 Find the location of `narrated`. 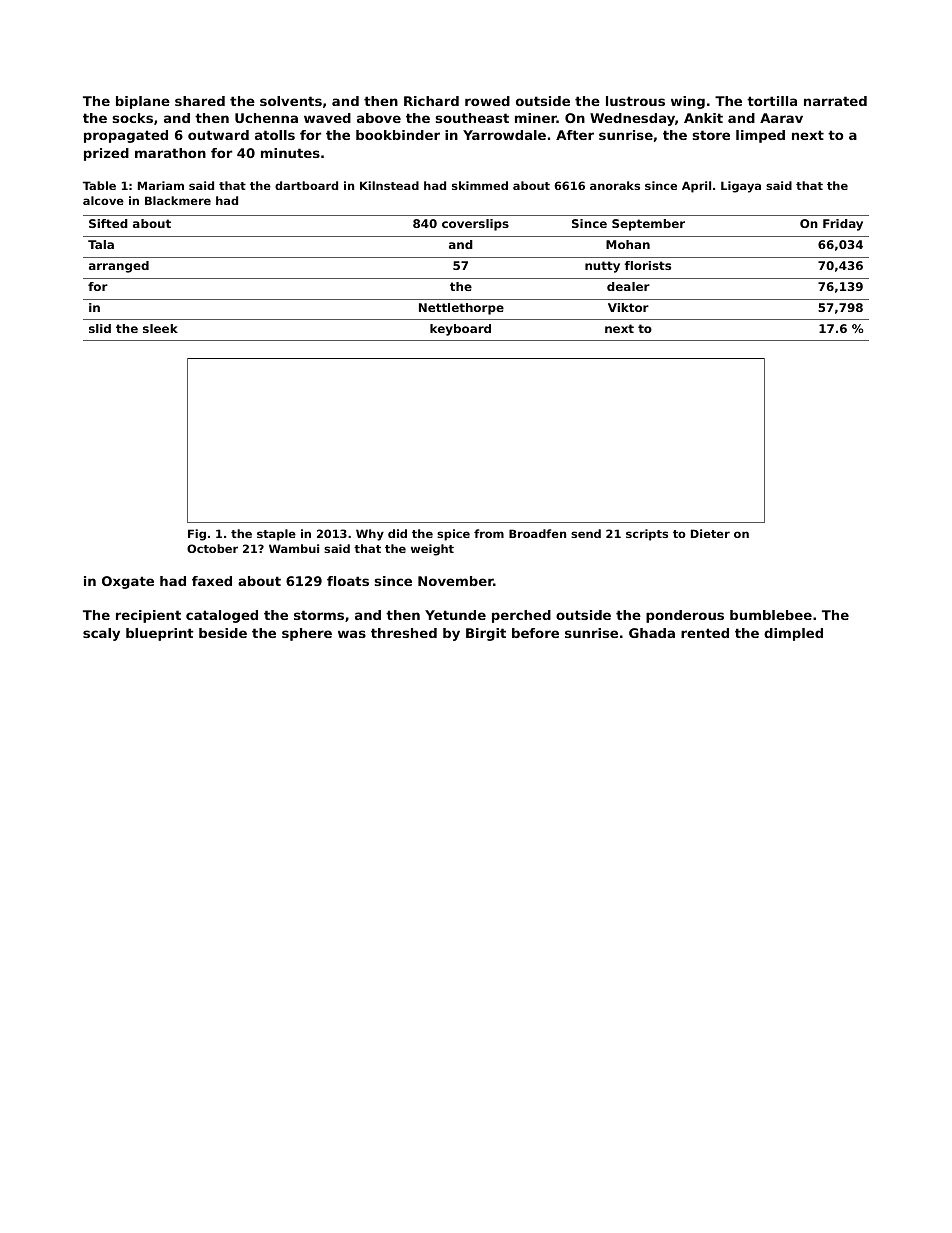

narrated is located at coordinates (835, 101).
